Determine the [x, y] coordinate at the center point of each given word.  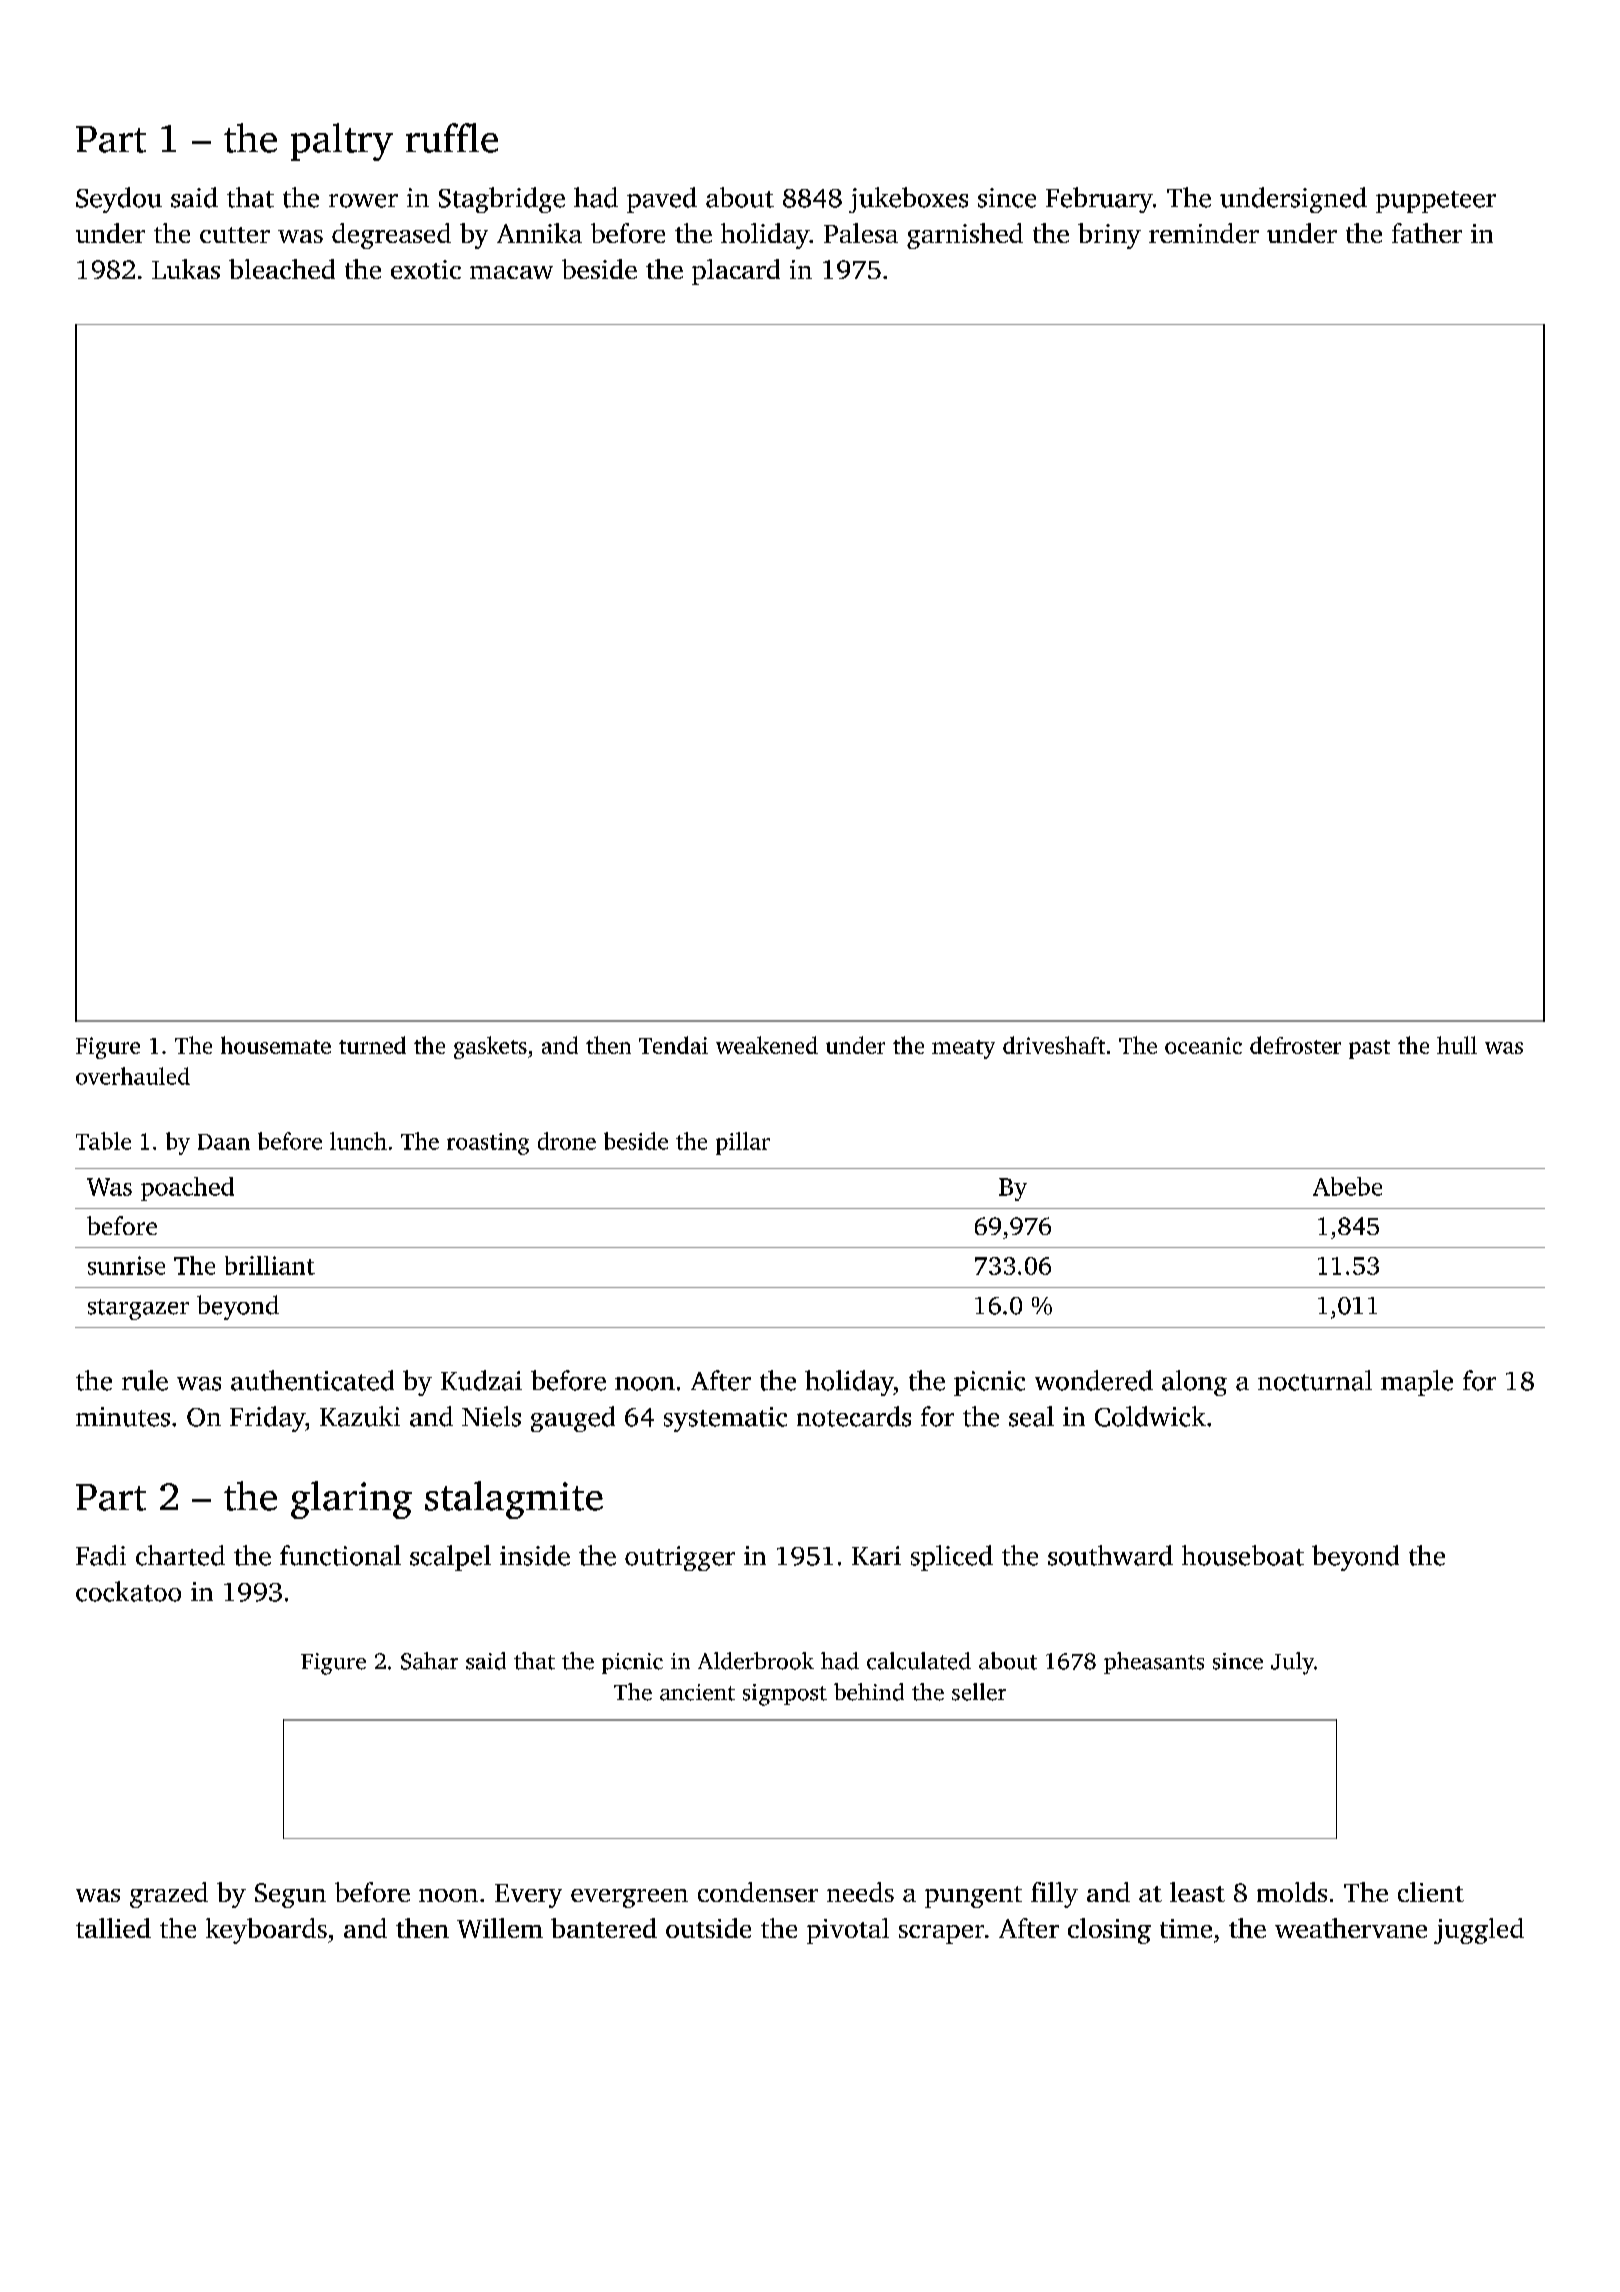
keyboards [266, 1931]
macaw [511, 272]
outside [708, 1928]
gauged [573, 1419]
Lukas [186, 269]
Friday [267, 1419]
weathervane [1351, 1928]
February [1099, 200]
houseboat [1243, 1555]
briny [1109, 236]
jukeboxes [908, 200]
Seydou [119, 200]
